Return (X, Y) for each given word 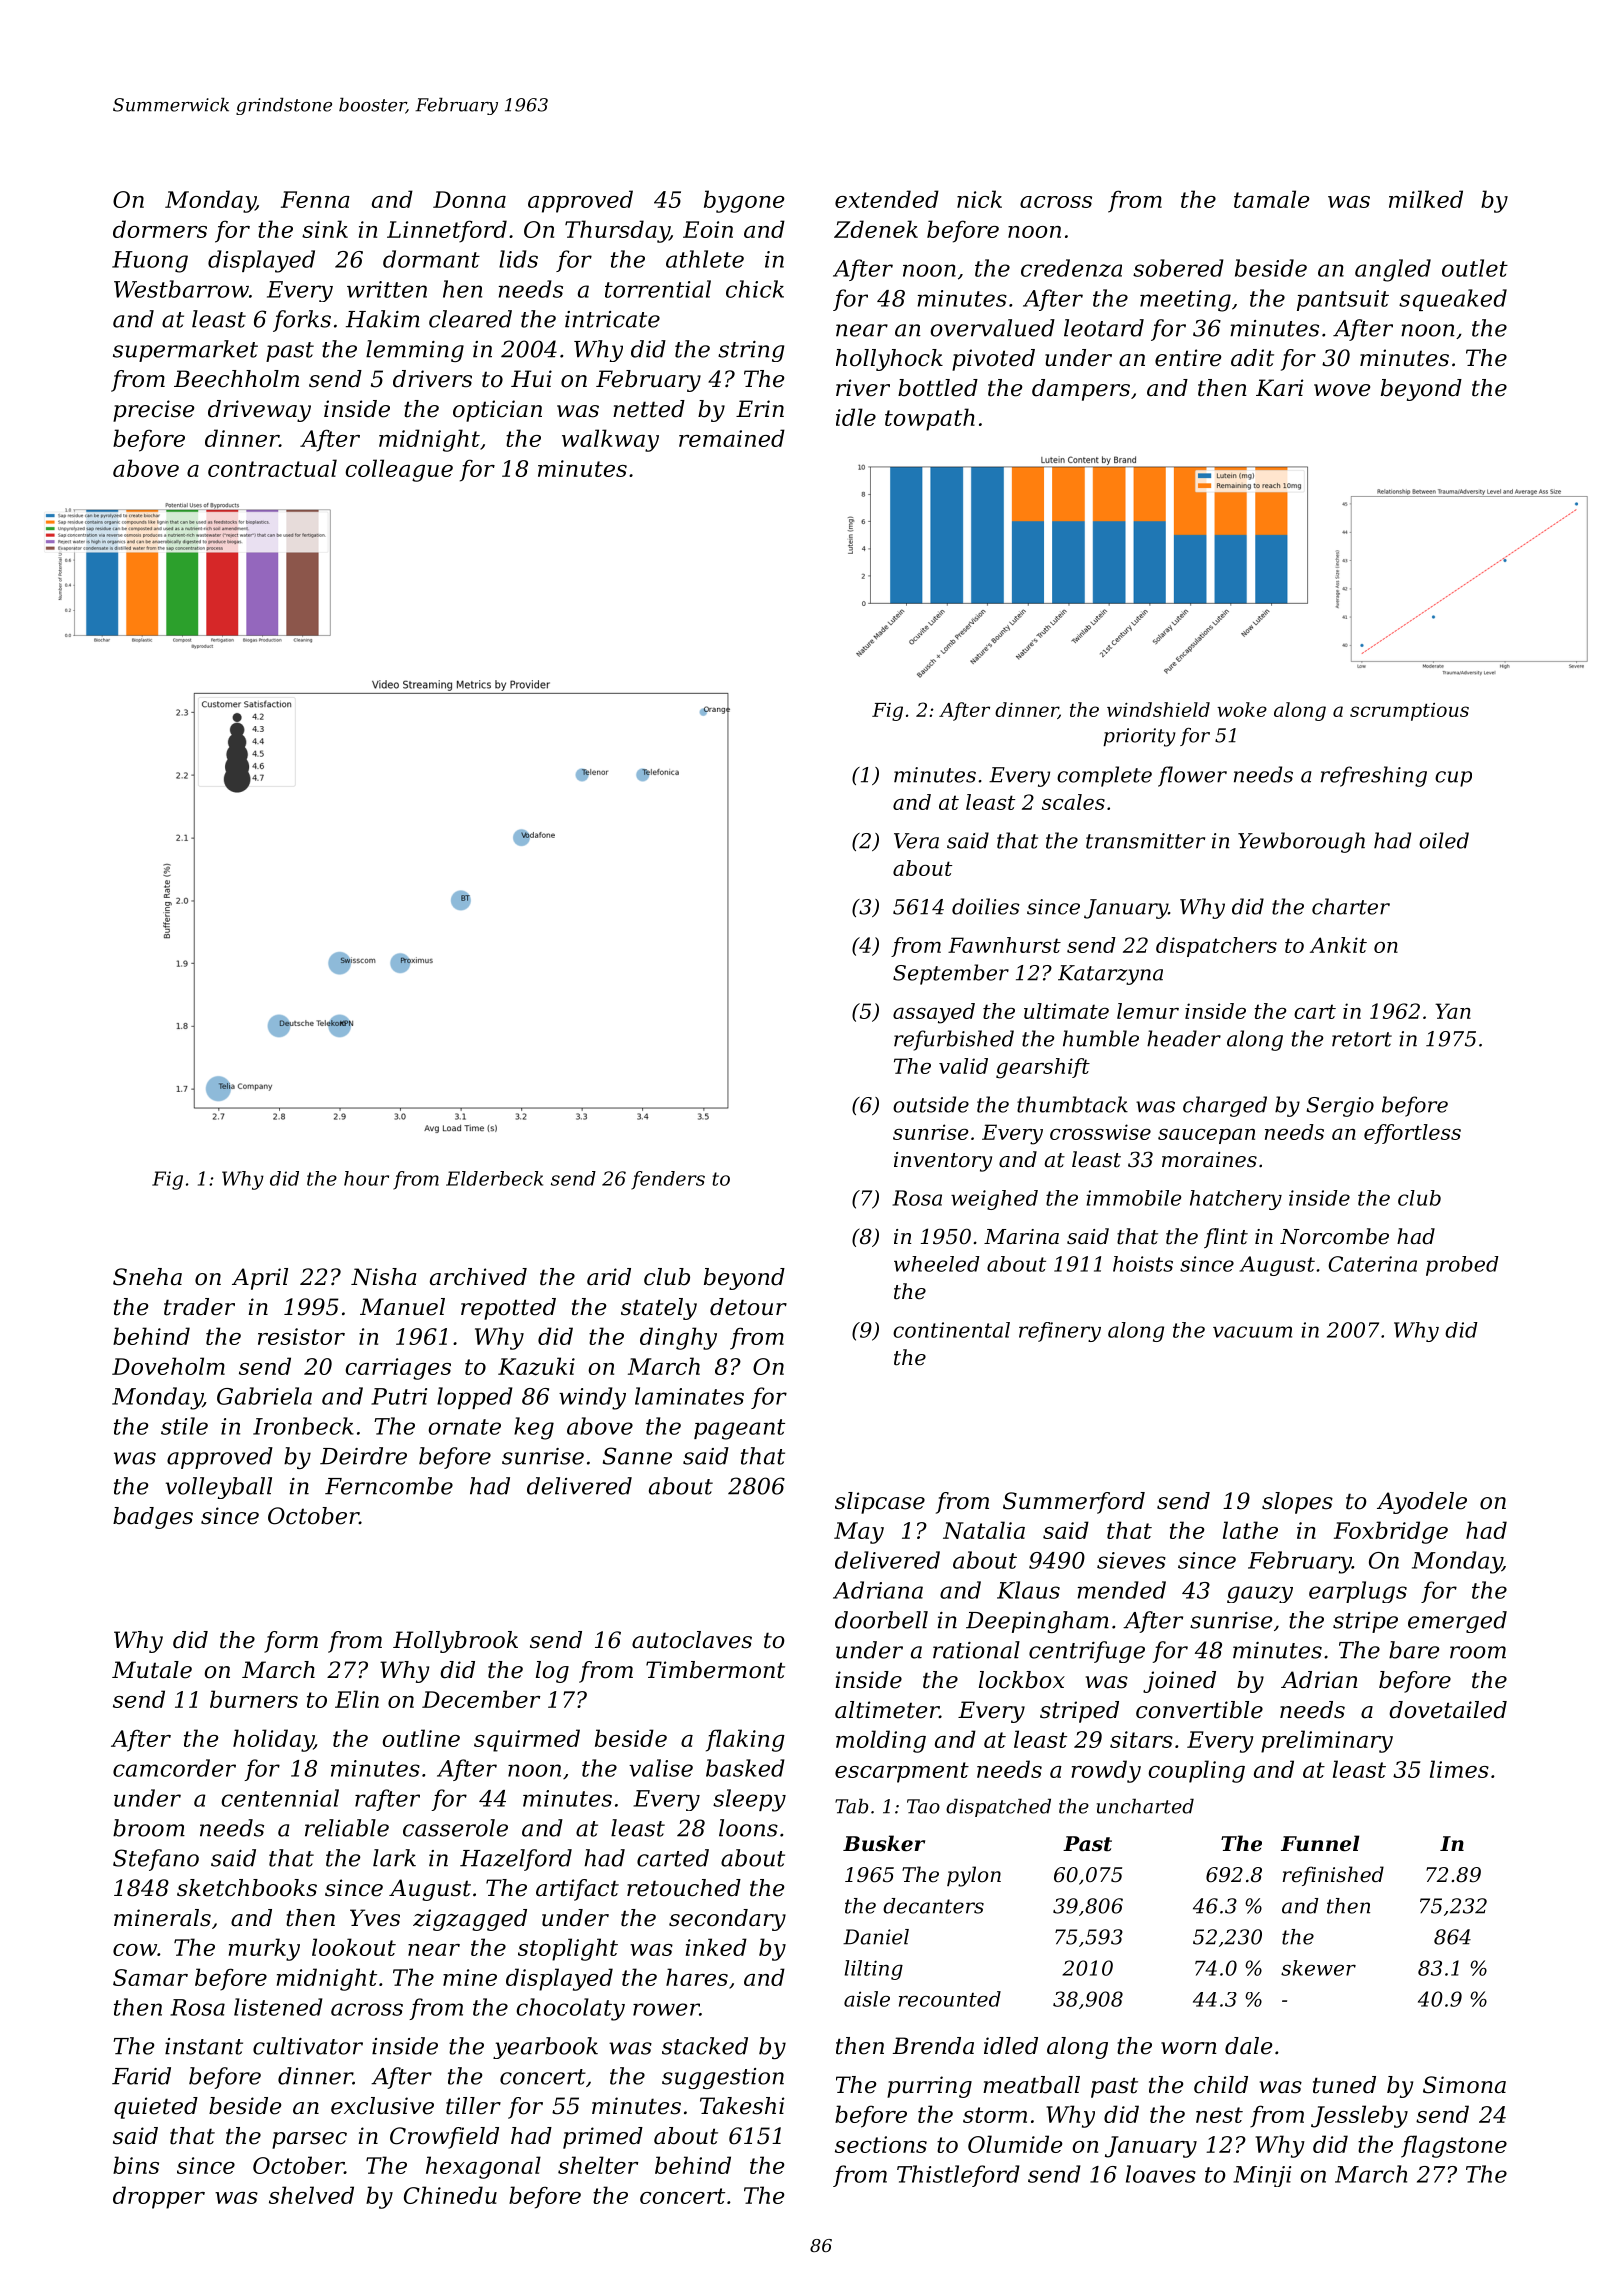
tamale (1271, 199)
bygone (744, 201)
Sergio (1340, 1107)
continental (951, 1330)
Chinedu (450, 2195)
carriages (398, 1369)
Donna (469, 199)
